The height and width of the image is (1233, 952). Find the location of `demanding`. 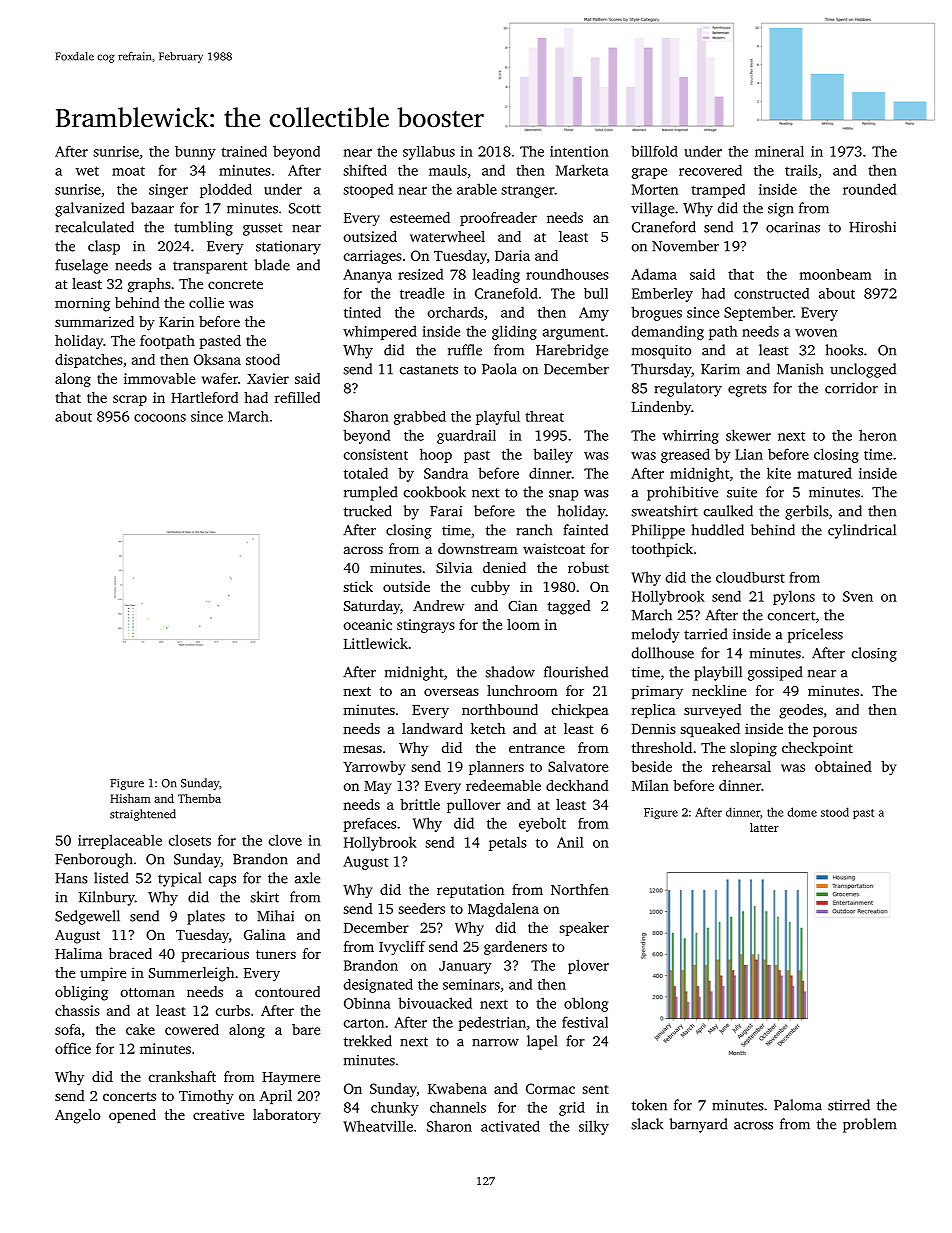

demanding is located at coordinates (668, 332).
